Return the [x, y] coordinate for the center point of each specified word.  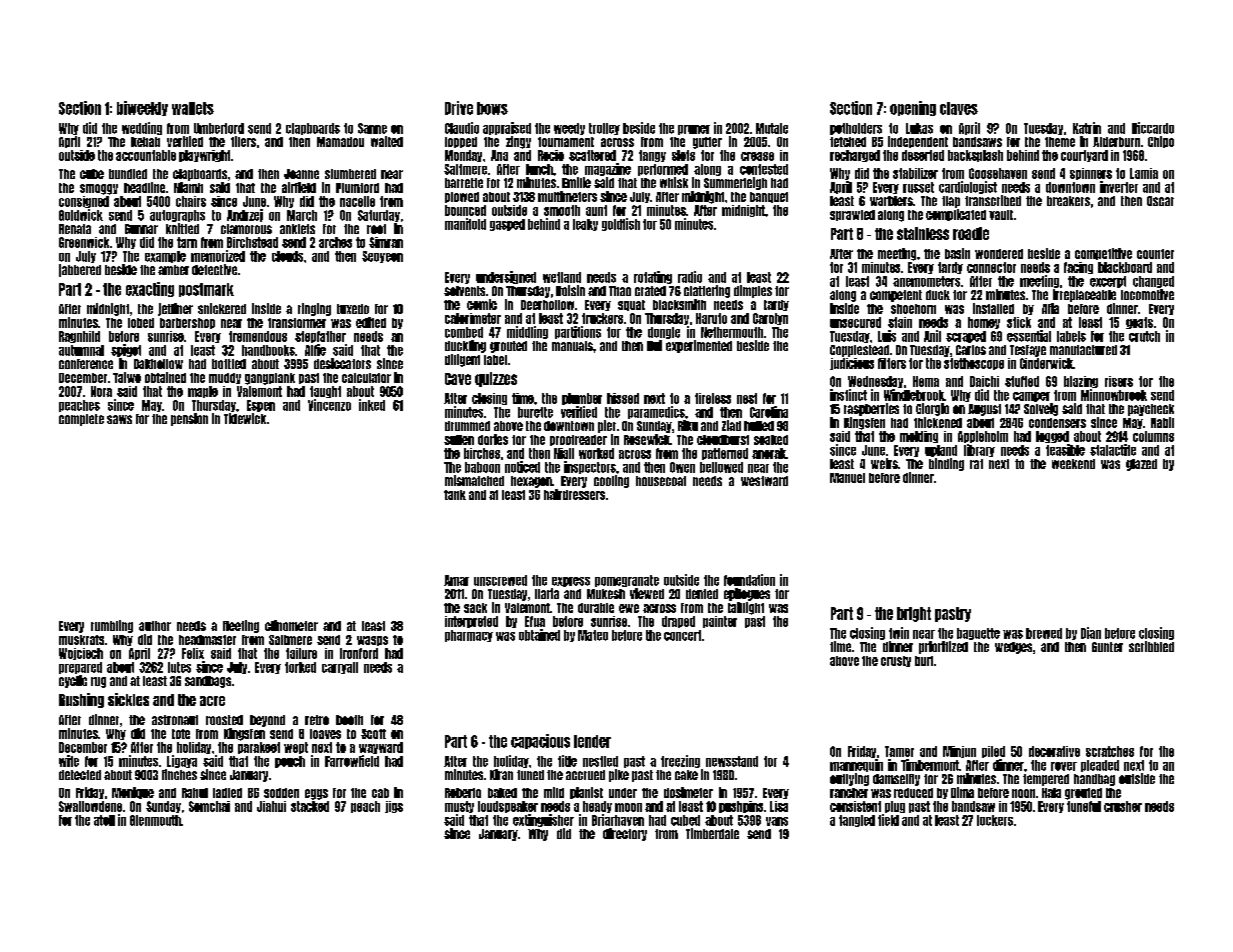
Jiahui [271, 806]
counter [1155, 254]
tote [181, 734]
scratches [1110, 751]
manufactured [1083, 350]
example [165, 257]
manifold [465, 224]
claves [959, 108]
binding [946, 464]
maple [203, 392]
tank [455, 495]
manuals [572, 346]
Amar [456, 580]
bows [492, 108]
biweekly [142, 108]
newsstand [732, 761]
